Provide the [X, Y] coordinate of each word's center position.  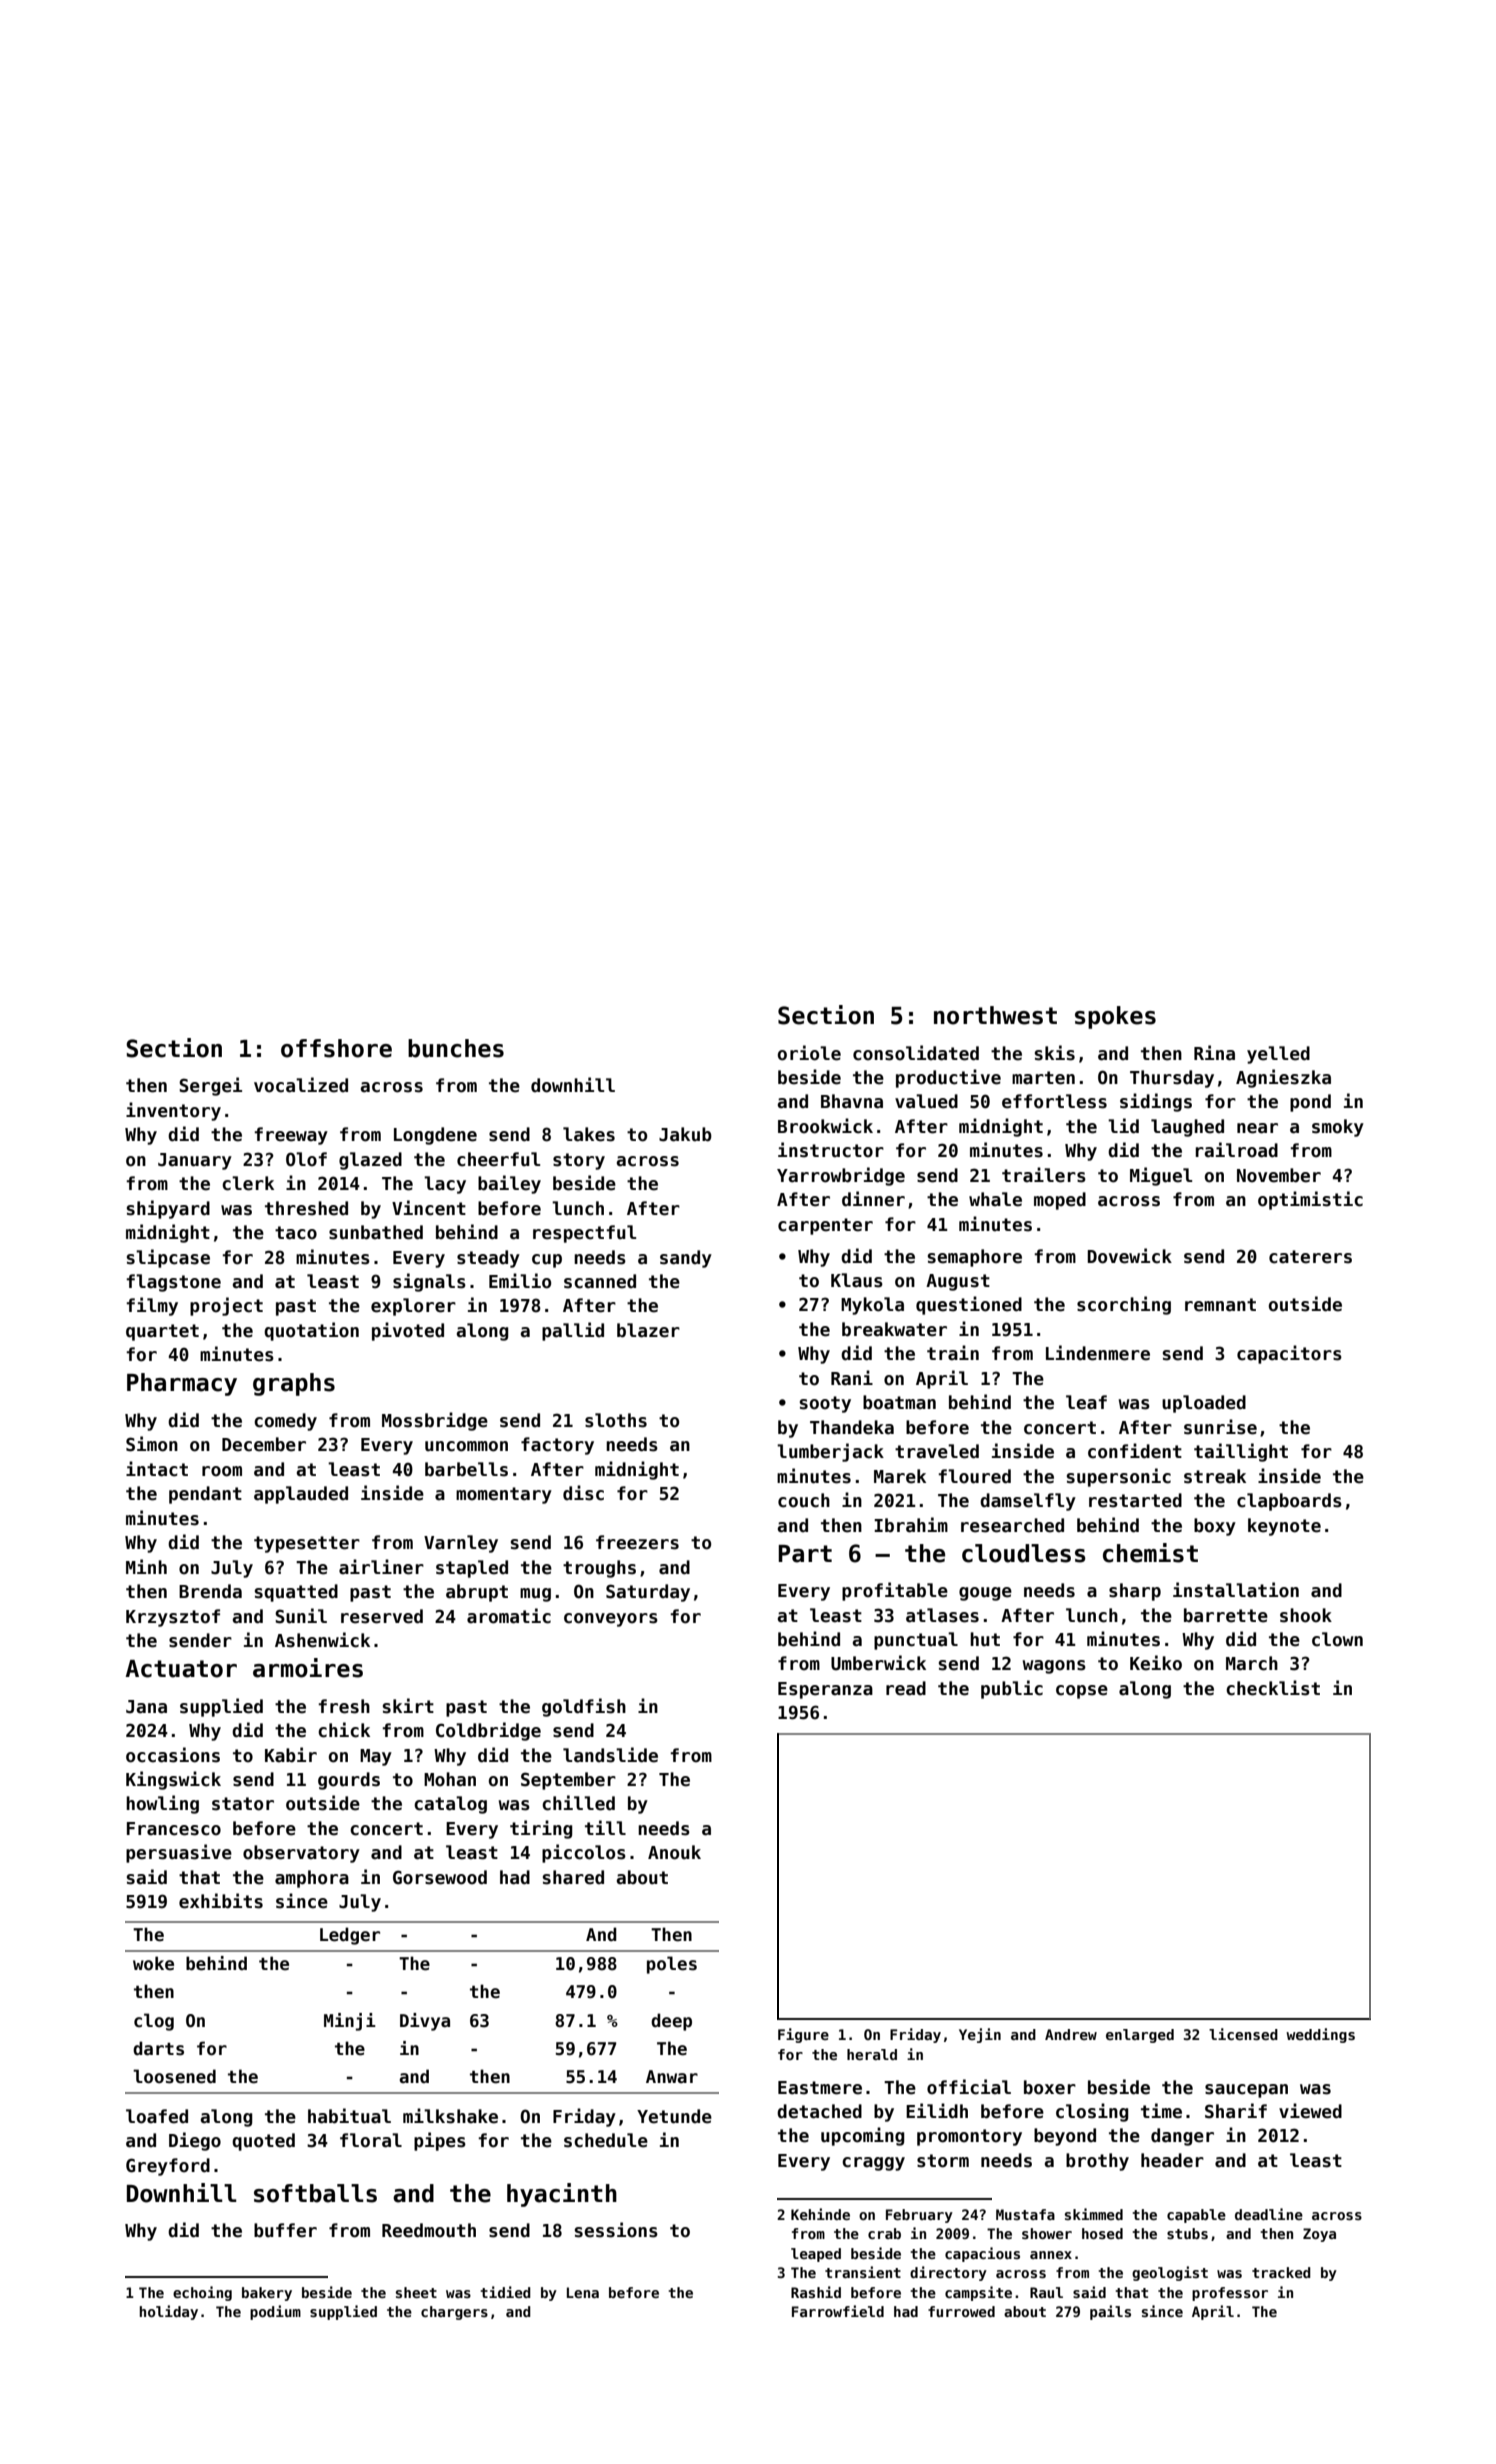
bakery [267, 2294]
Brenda [210, 1591]
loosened [174, 2076]
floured [974, 1476]
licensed [1243, 2034]
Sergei [210, 1086]
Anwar [672, 2076]
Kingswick [173, 1780]
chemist [1150, 1553]
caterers [1310, 1257]
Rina [1214, 1053]
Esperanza [825, 1690]
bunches [456, 1048]
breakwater [894, 1329]
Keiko [1156, 1663]
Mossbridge [435, 1421]
